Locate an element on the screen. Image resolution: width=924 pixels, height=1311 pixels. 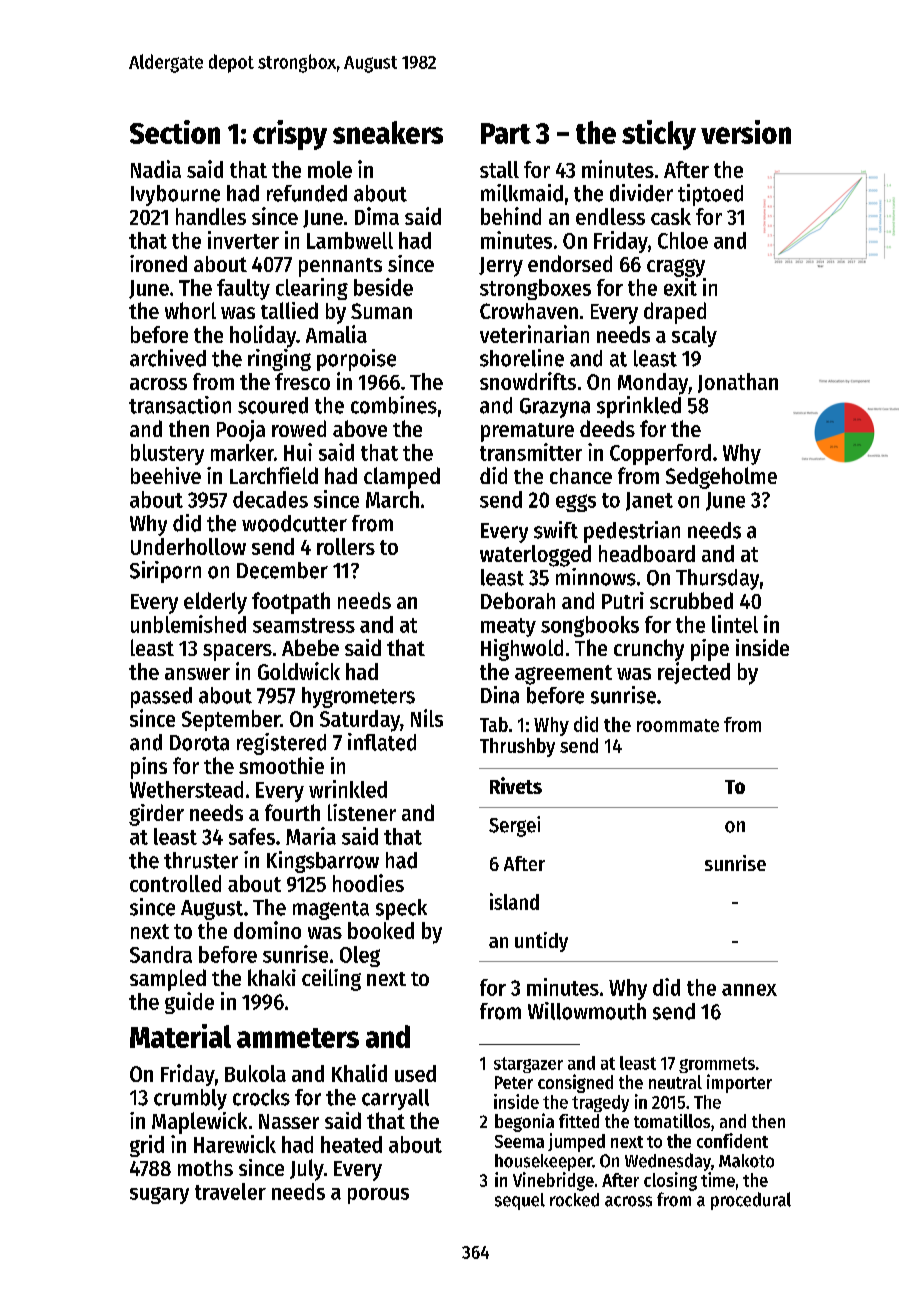
scrubbed is located at coordinates (691, 600).
